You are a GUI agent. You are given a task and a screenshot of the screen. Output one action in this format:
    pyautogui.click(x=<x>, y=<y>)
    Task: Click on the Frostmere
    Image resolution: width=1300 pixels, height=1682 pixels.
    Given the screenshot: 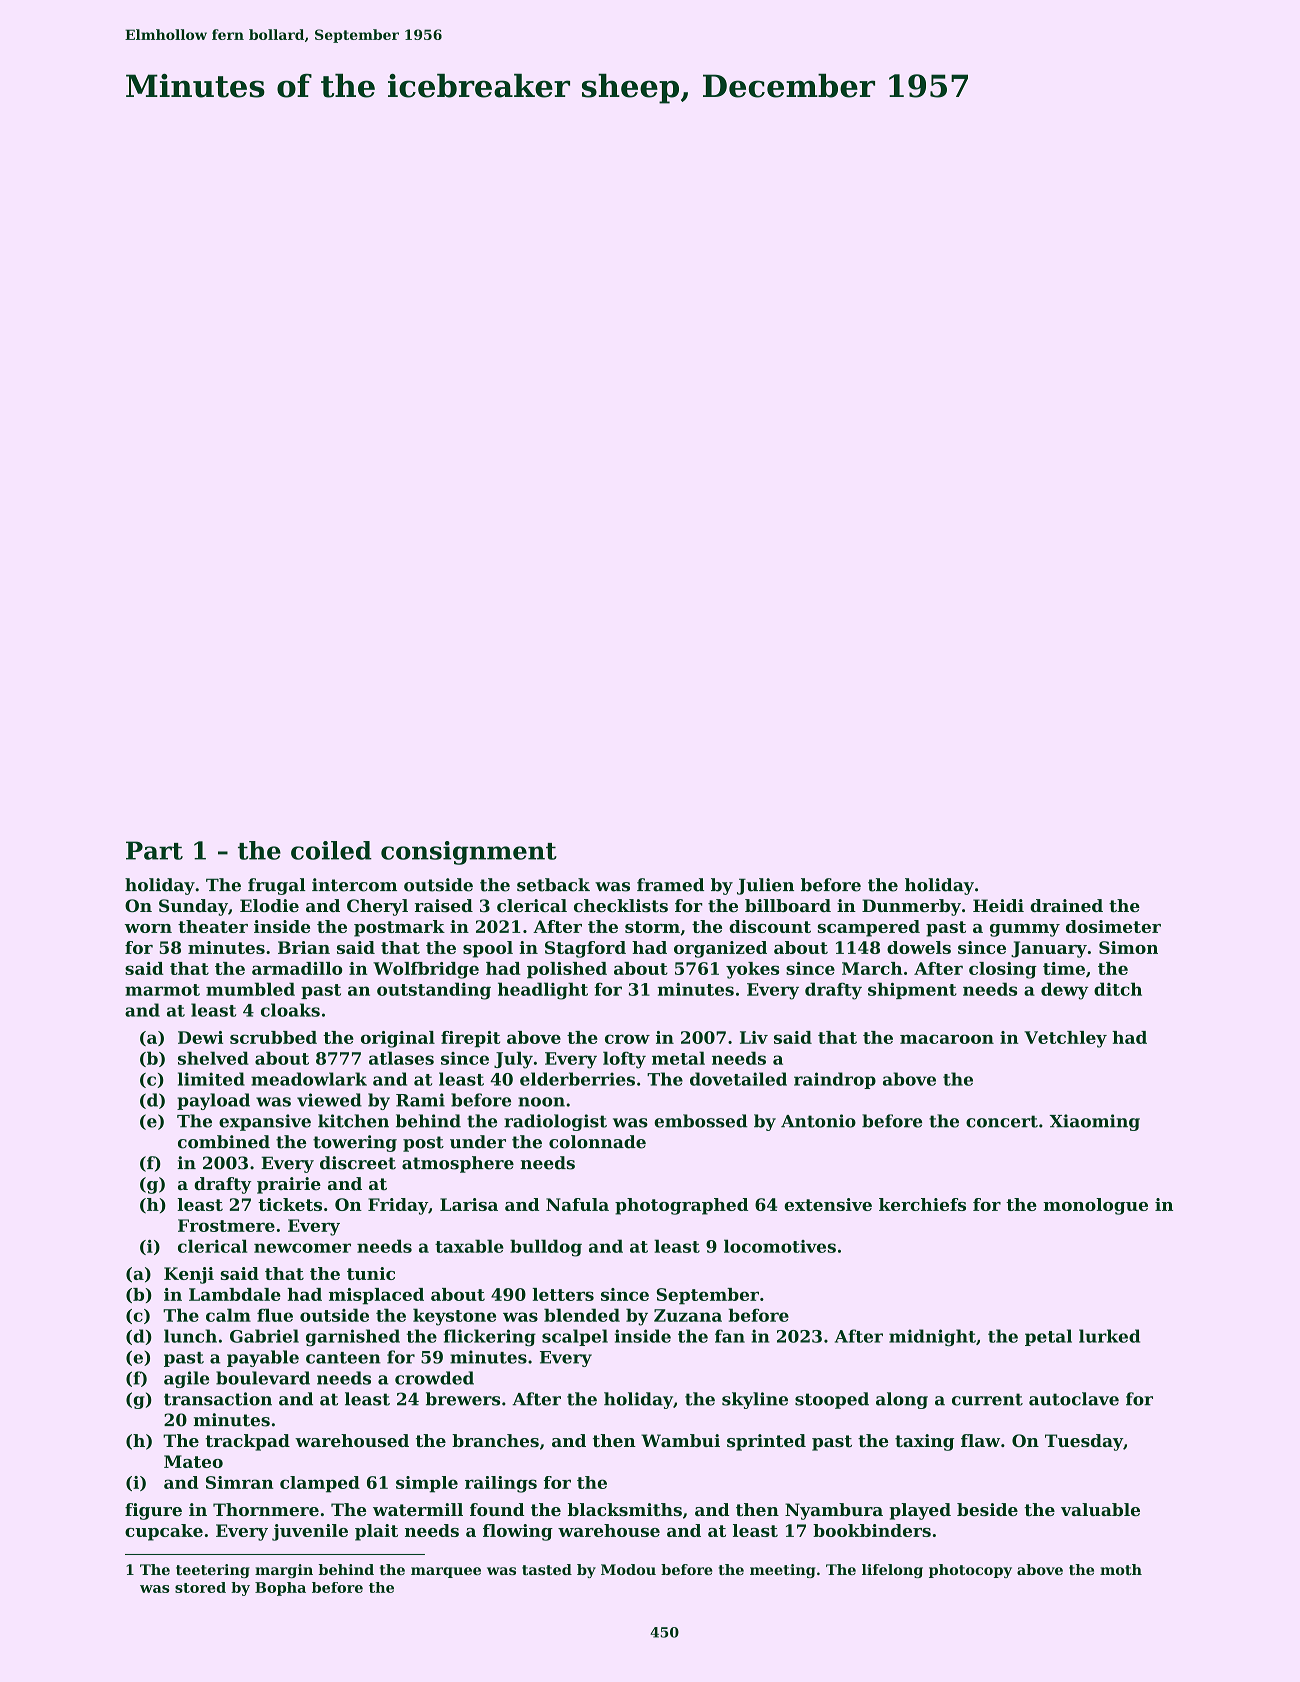 What is the action you would take?
    pyautogui.click(x=226, y=1225)
